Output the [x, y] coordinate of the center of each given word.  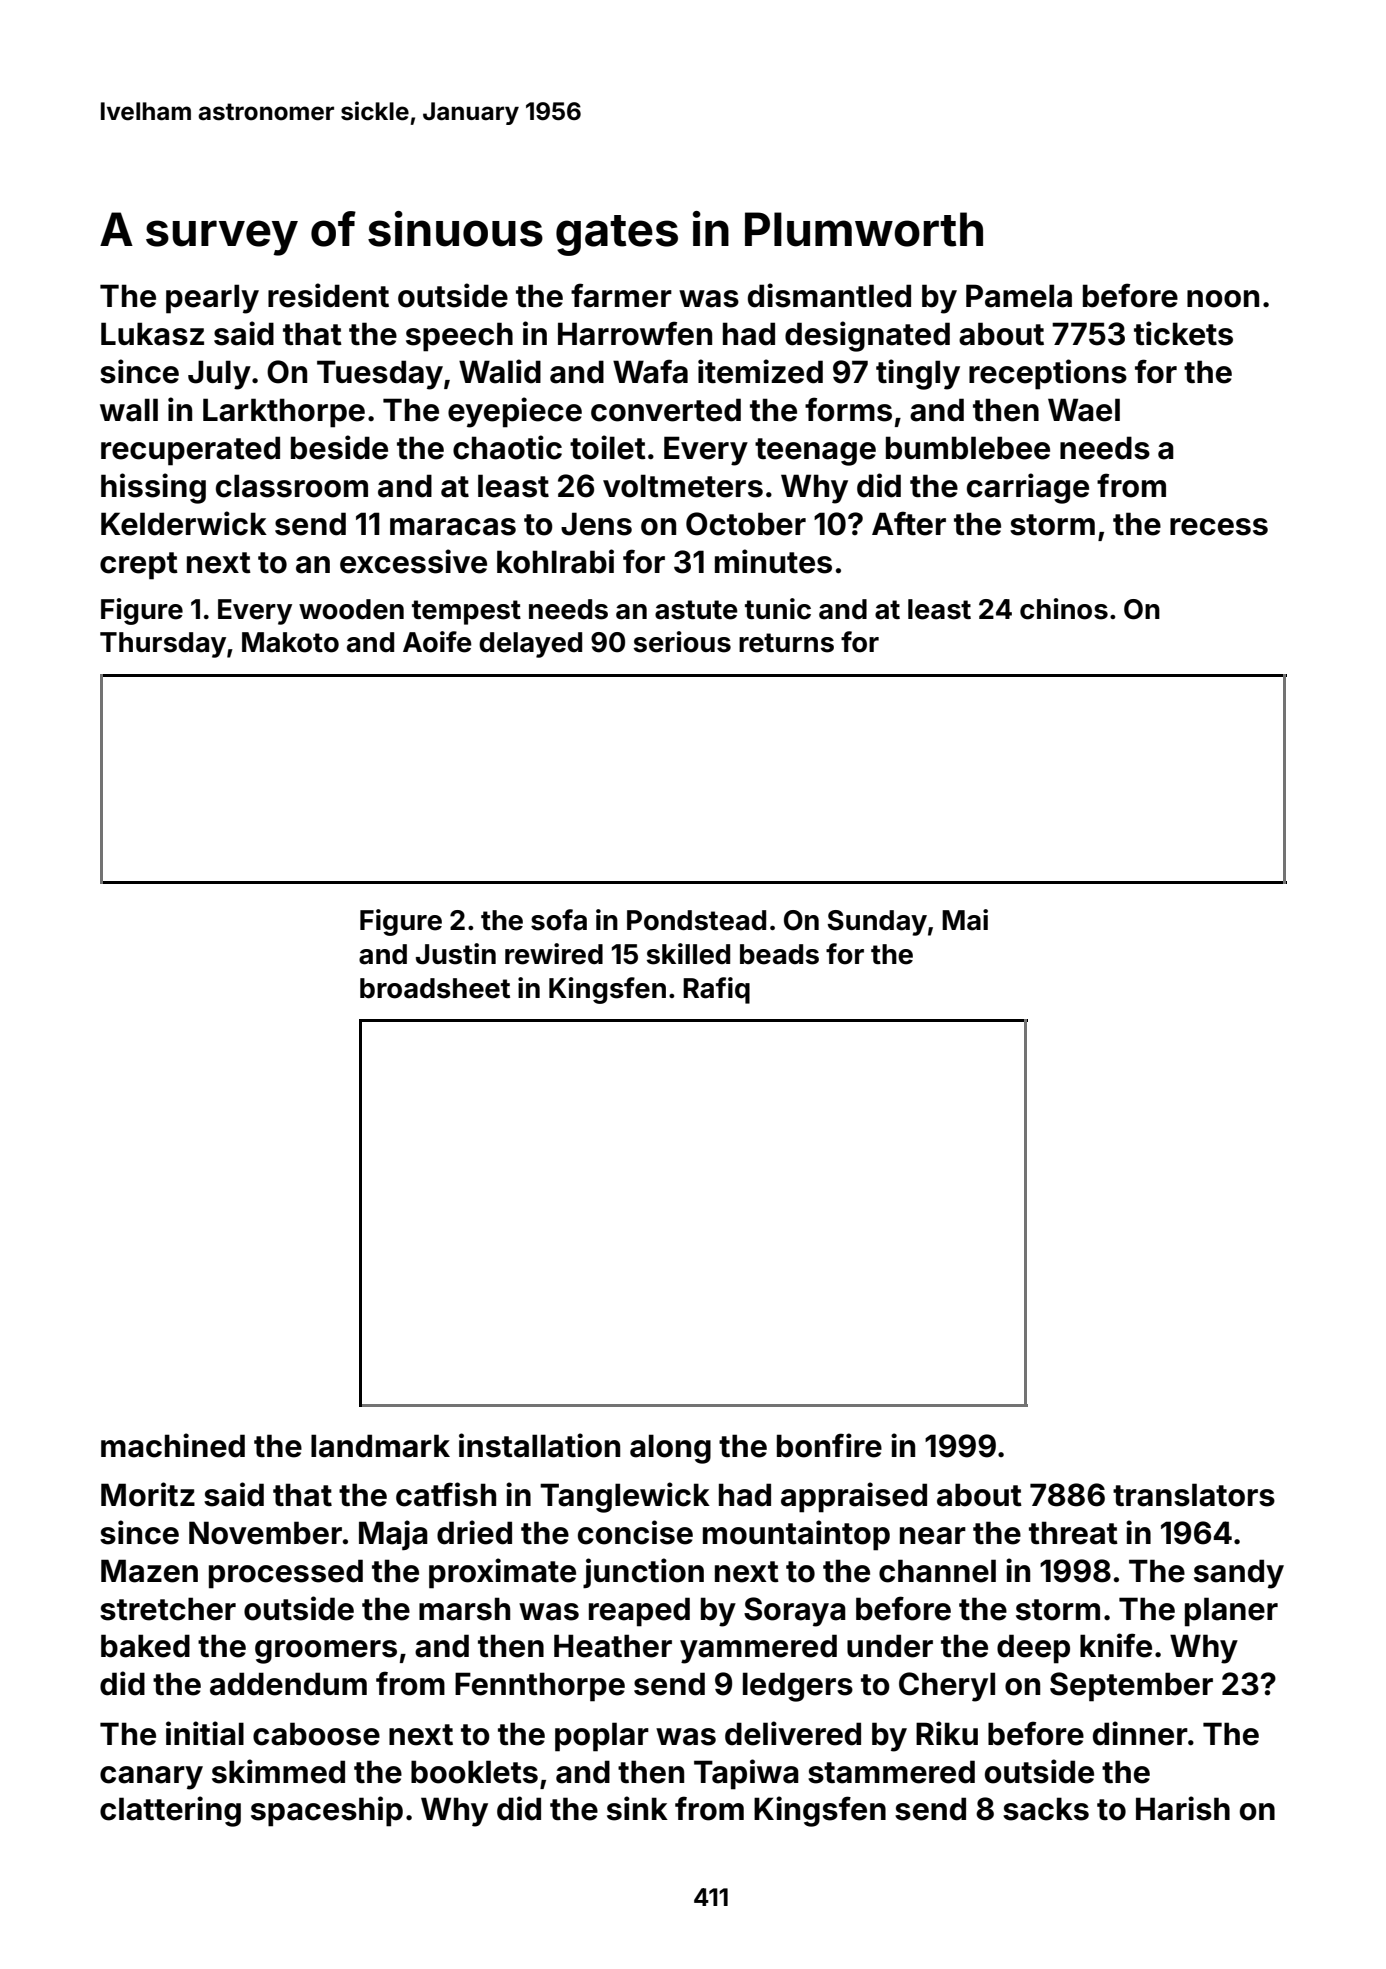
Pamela [1019, 296]
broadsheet [435, 988]
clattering [170, 1811]
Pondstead [696, 920]
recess [1219, 527]
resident [328, 295]
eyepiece [515, 412]
